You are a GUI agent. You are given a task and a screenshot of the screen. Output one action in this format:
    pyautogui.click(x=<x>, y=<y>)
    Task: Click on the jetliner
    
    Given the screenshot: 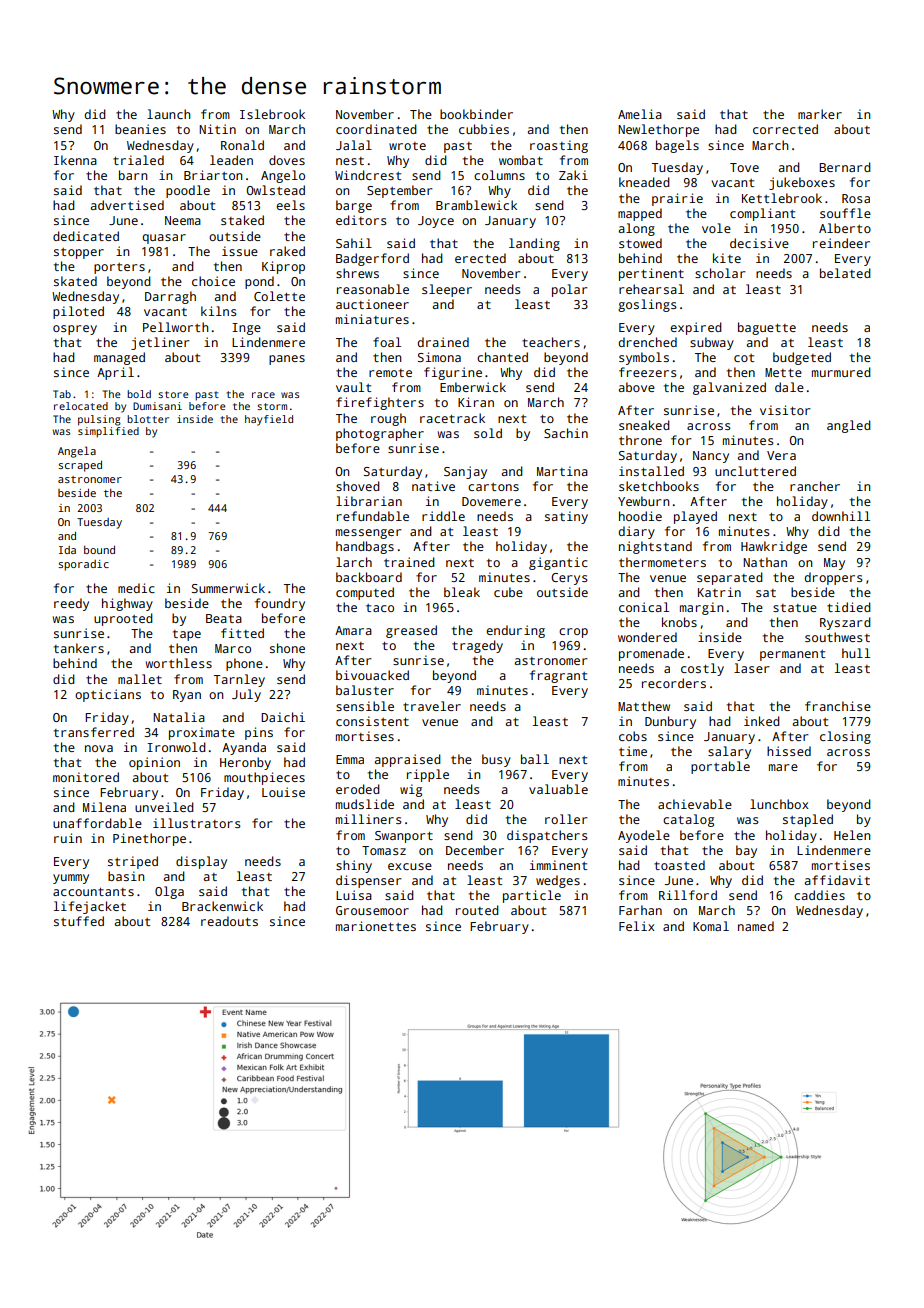 What is the action you would take?
    pyautogui.click(x=160, y=343)
